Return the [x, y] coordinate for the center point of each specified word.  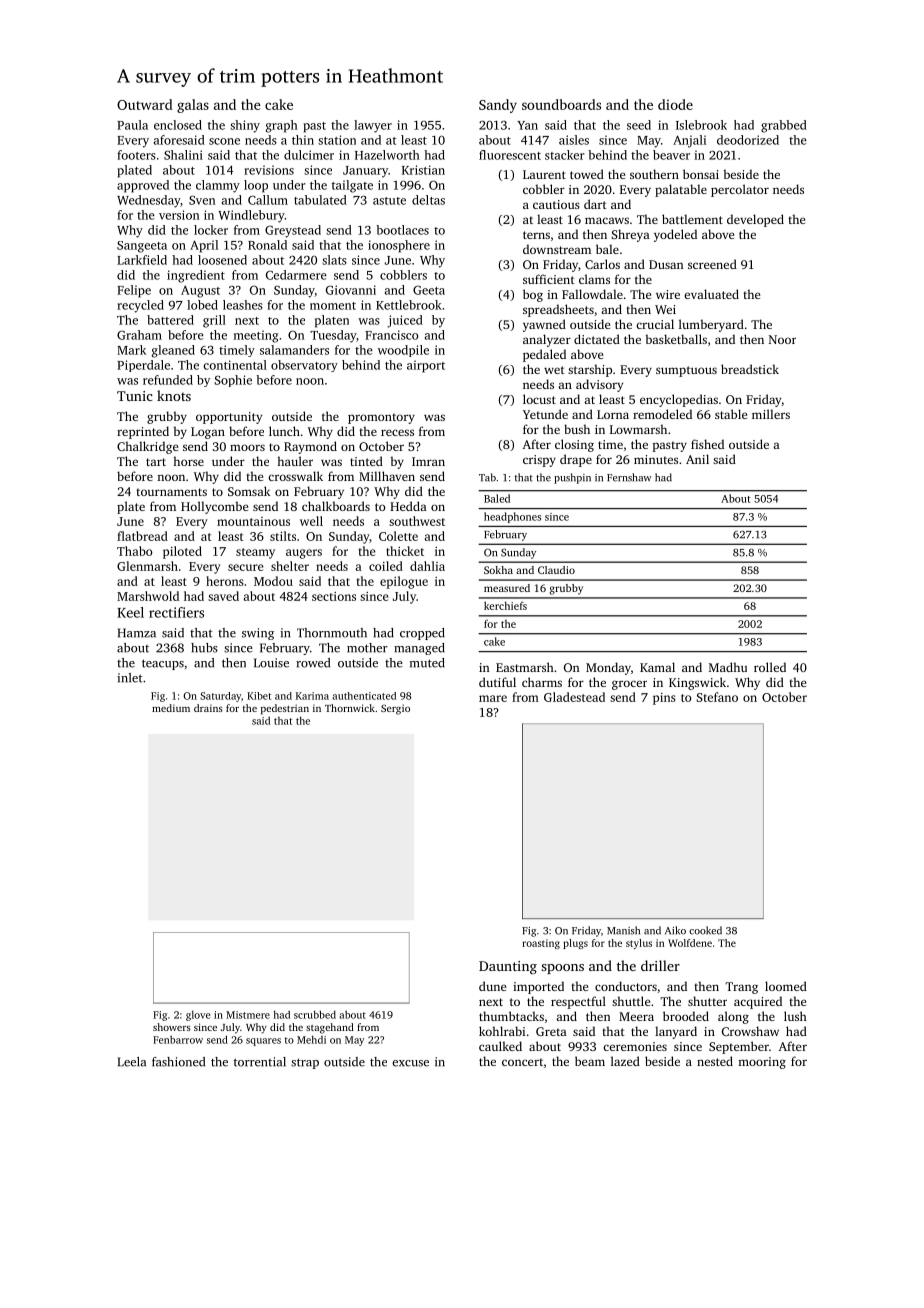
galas [193, 106]
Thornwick [350, 708]
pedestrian [285, 709]
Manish [623, 930]
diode [675, 104]
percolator [740, 190]
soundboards [561, 104]
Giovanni [351, 290]
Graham [139, 335]
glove [198, 1016]
